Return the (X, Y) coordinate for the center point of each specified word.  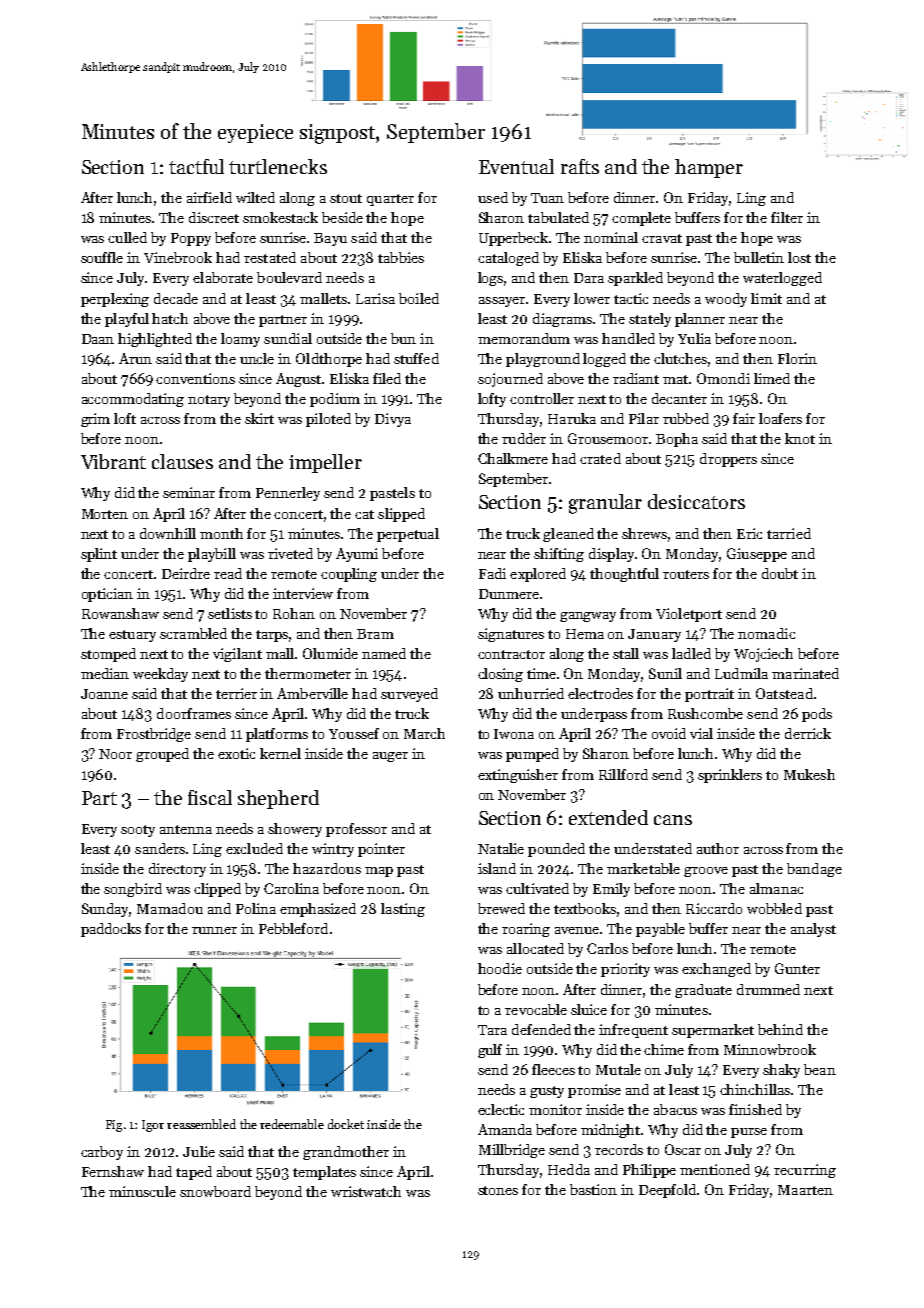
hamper (709, 168)
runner (214, 930)
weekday (160, 675)
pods (817, 715)
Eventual (516, 166)
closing (500, 675)
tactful (196, 166)
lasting (403, 910)
